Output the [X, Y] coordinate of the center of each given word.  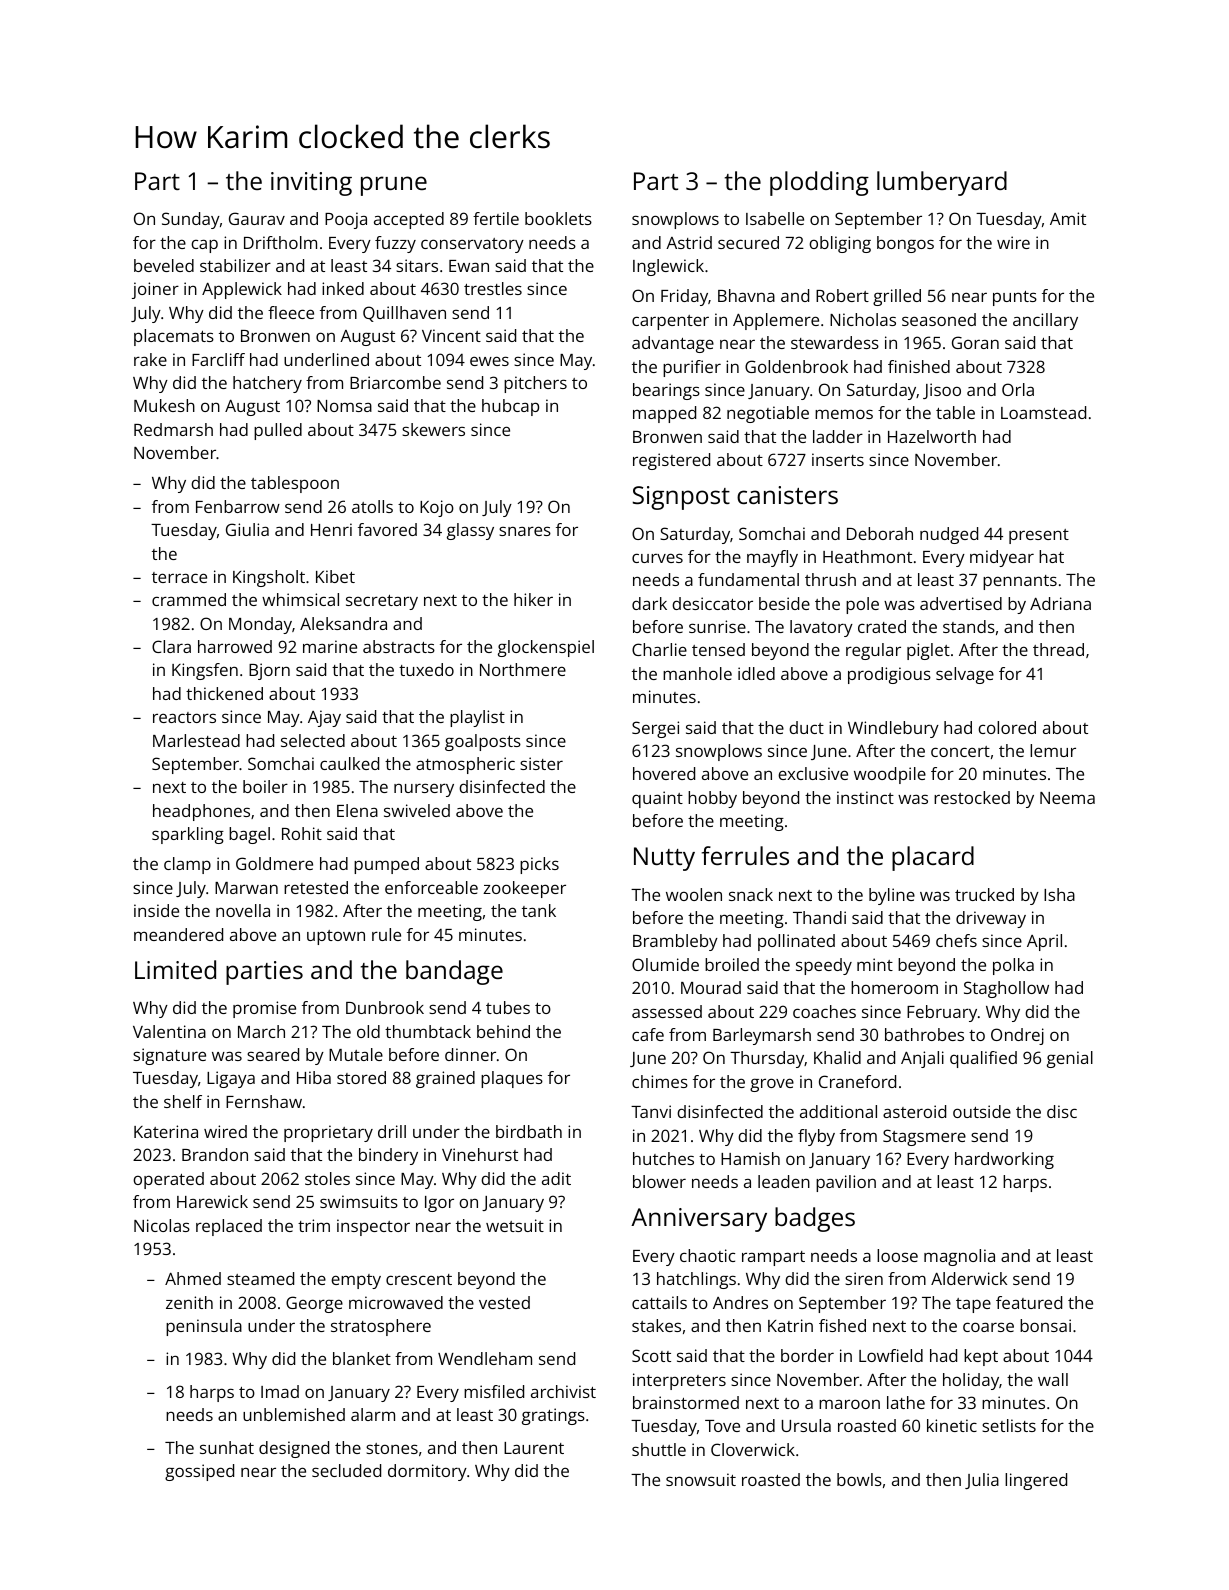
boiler [265, 786]
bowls [859, 1479]
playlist [477, 718]
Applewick [242, 290]
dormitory [427, 1472]
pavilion [846, 1183]
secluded [346, 1470]
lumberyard [942, 183]
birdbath [529, 1131]
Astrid [689, 242]
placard [933, 858]
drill [392, 1131]
